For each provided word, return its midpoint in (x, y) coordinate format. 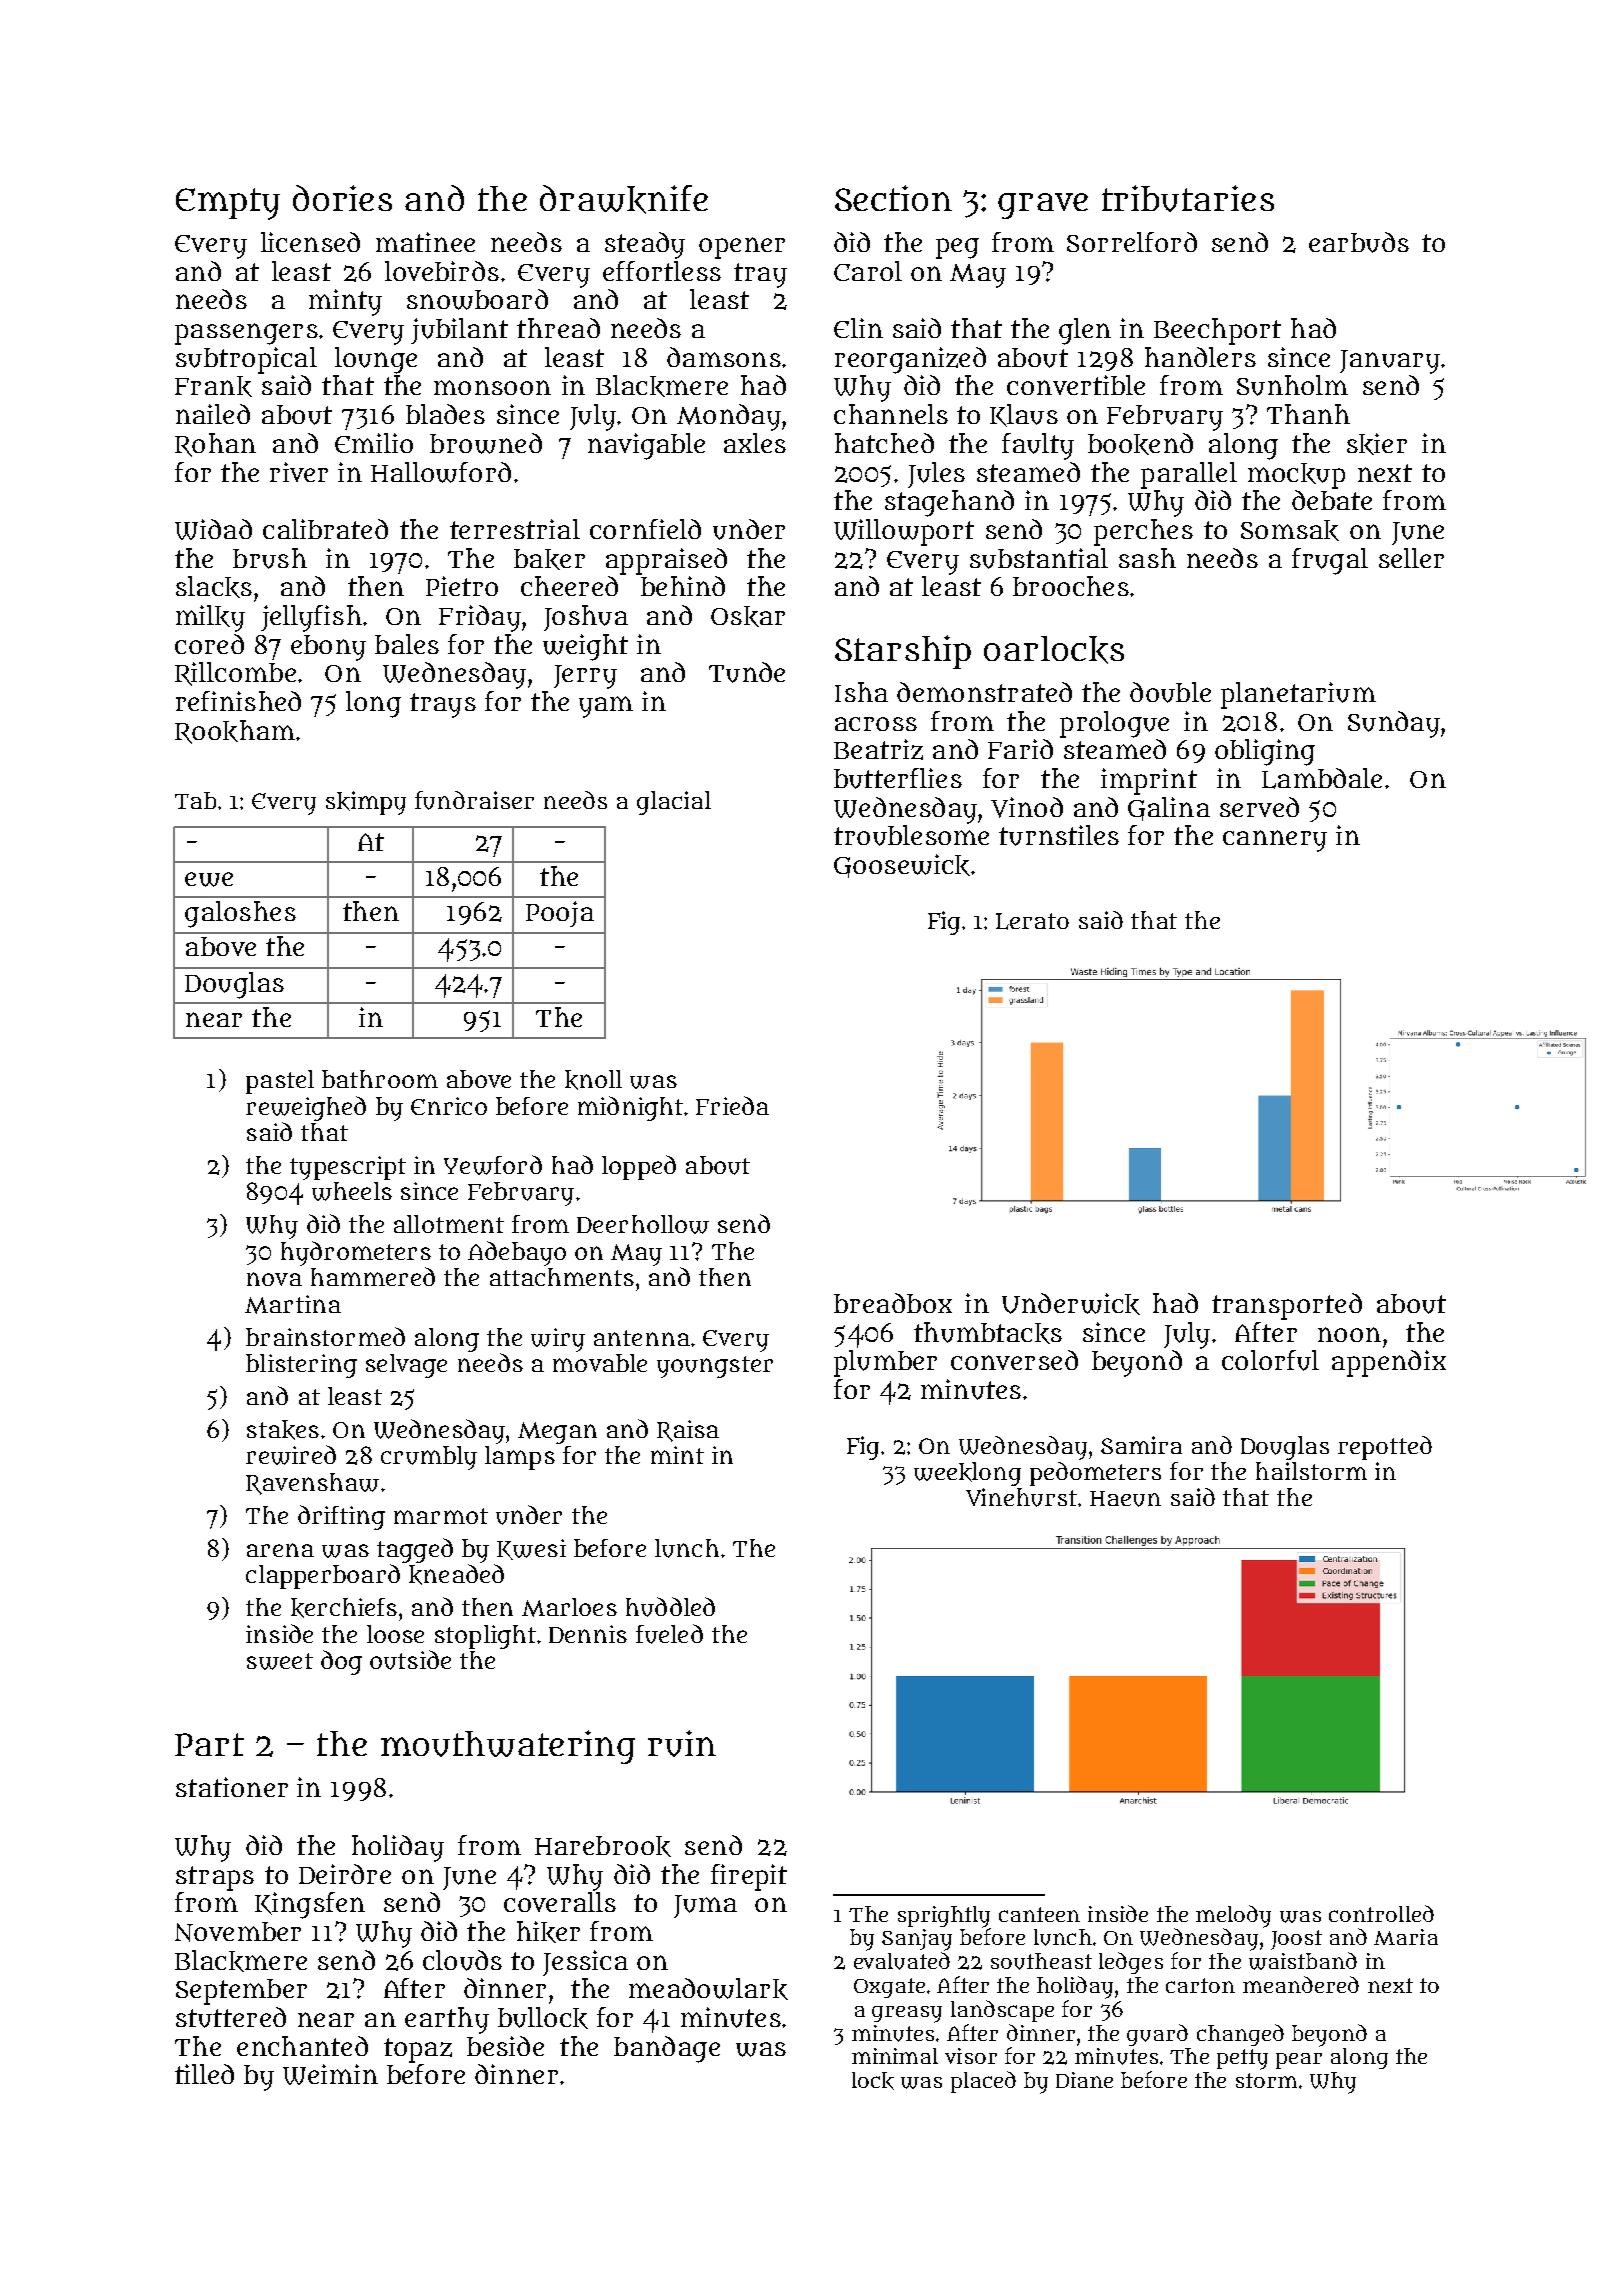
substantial (1039, 558)
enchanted (302, 2046)
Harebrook (603, 1846)
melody (1233, 1916)
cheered (569, 586)
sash (1147, 558)
